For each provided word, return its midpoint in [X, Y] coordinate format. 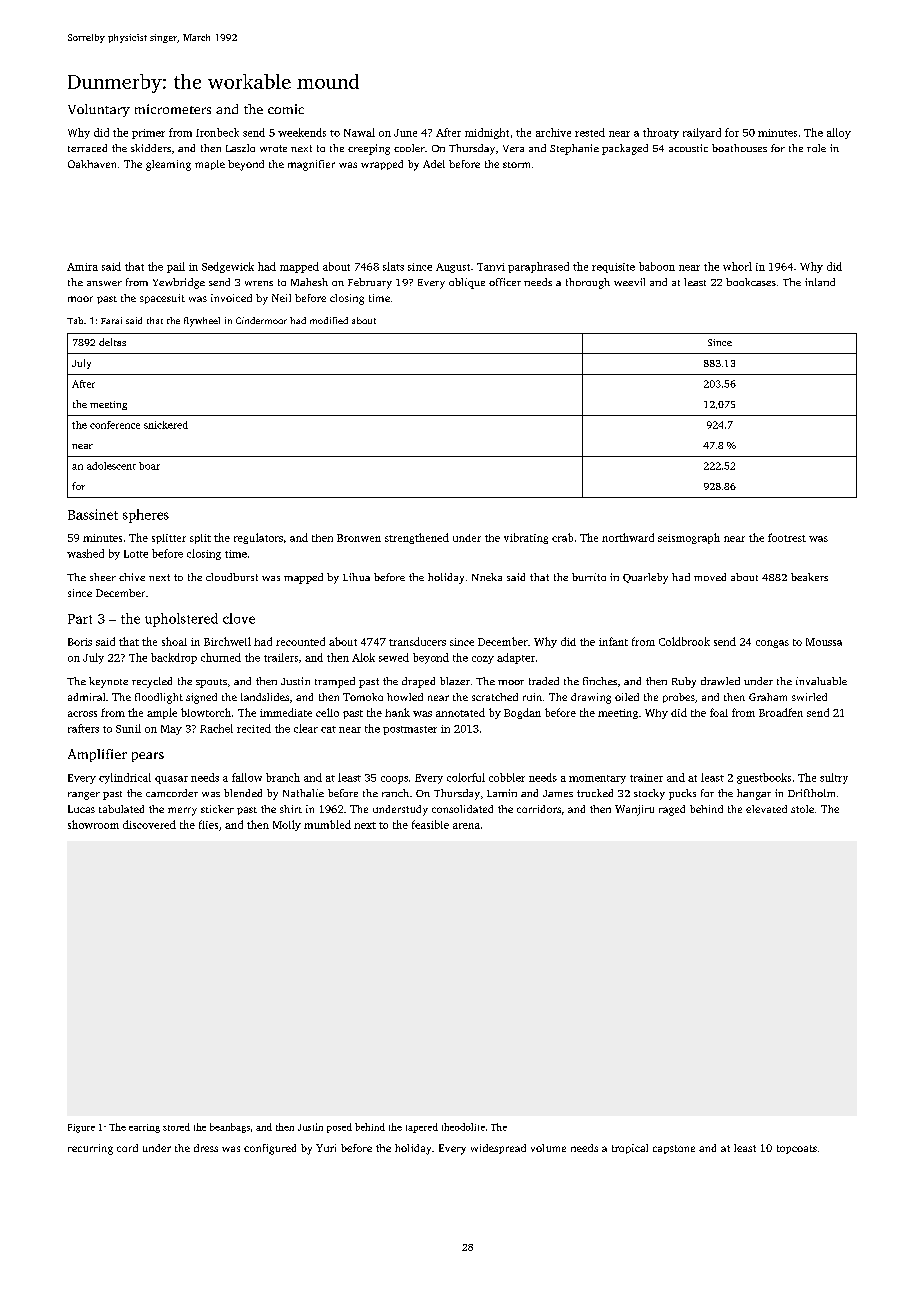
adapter [516, 658]
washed [85, 553]
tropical [630, 1149]
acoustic [688, 148]
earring [144, 1128]
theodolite [463, 1127]
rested [590, 132]
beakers [809, 577]
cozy [483, 660]
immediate [286, 712]
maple [210, 165]
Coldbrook [684, 641]
